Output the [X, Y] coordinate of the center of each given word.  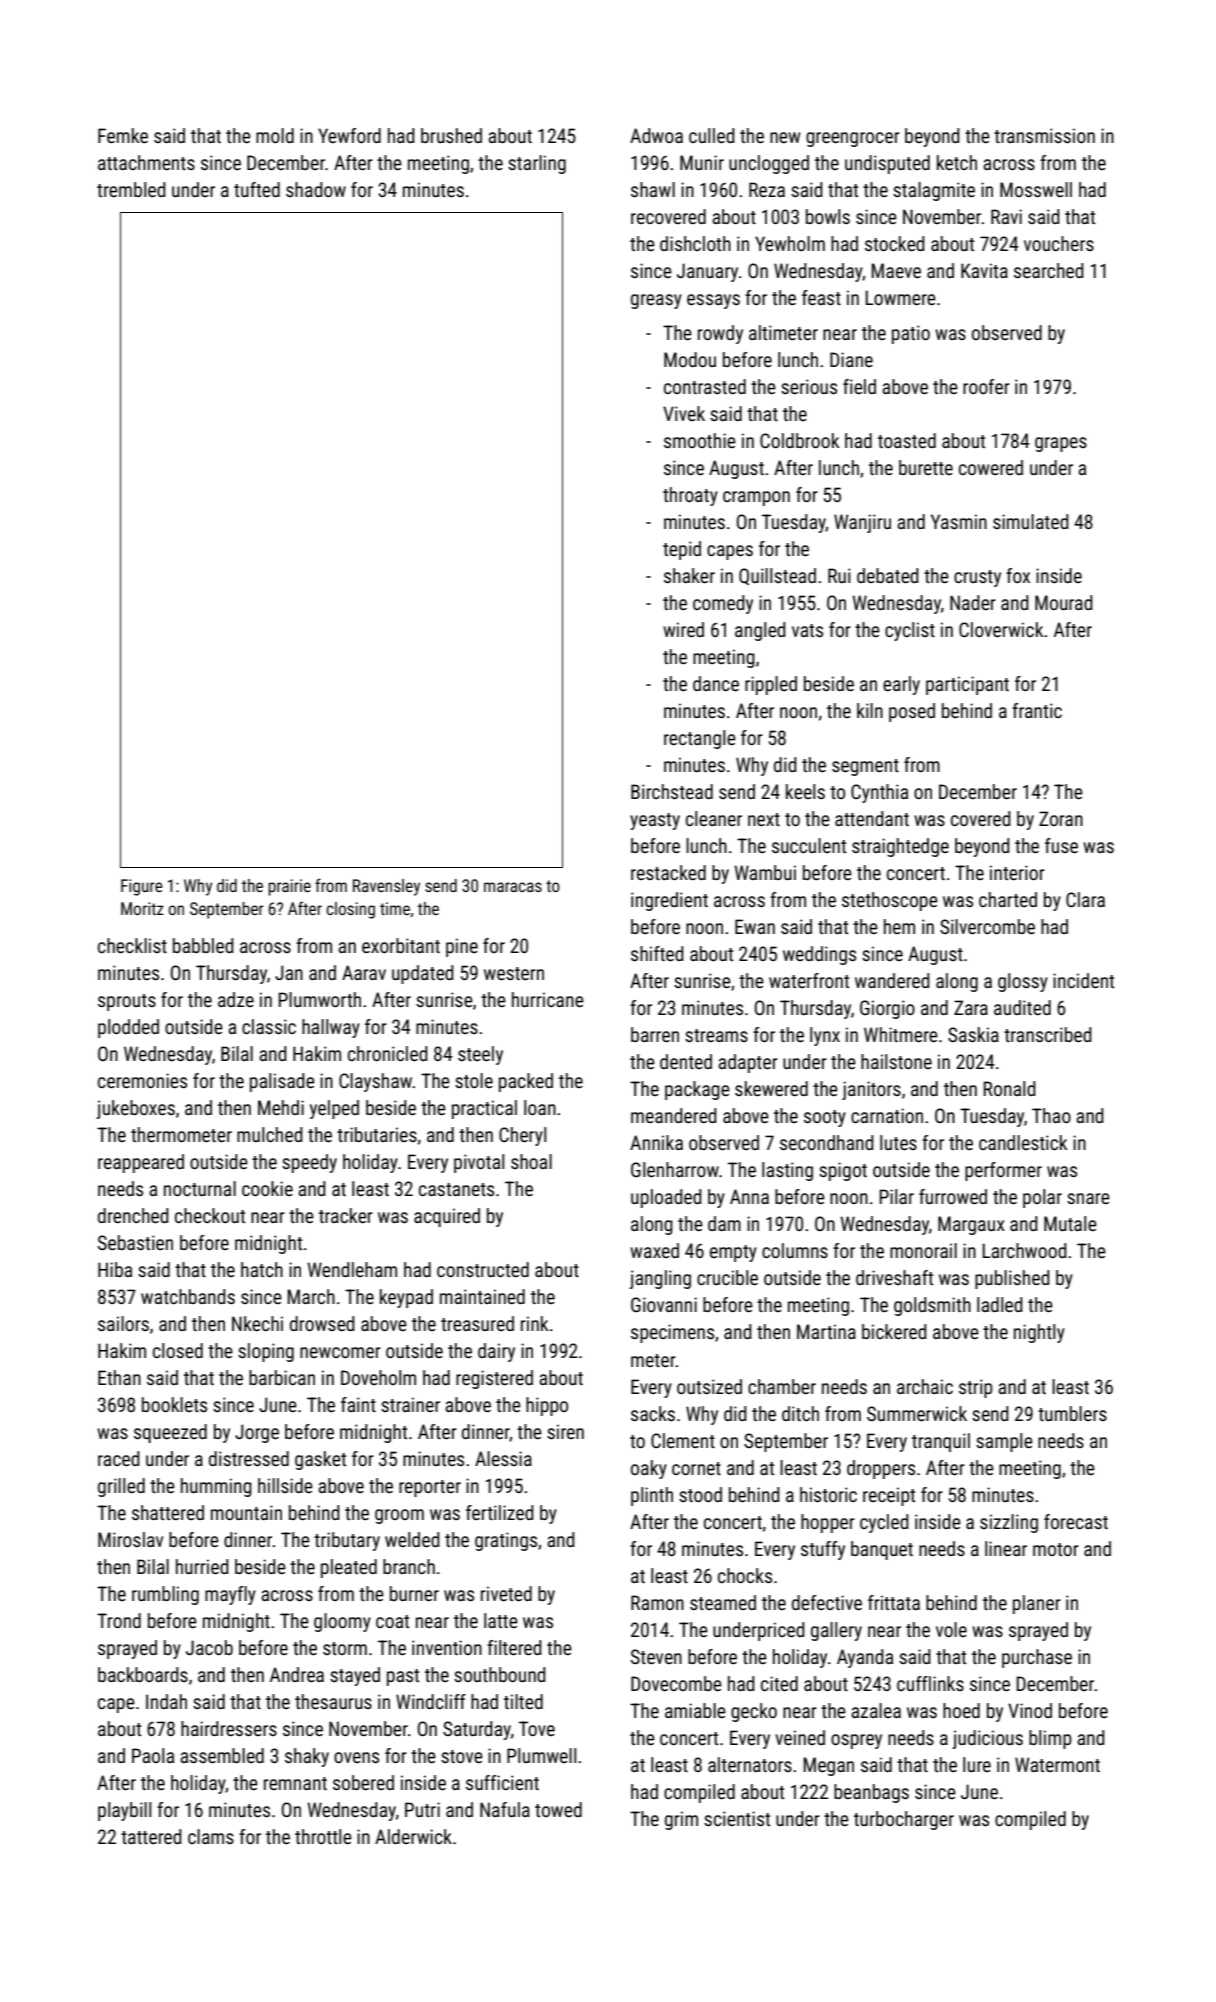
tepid [682, 550]
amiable [695, 1710]
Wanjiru [862, 523]
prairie [289, 887]
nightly [1039, 1333]
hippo [547, 1406]
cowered [991, 467]
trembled [131, 189]
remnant [295, 1783]
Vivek [684, 413]
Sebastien [135, 1242]
